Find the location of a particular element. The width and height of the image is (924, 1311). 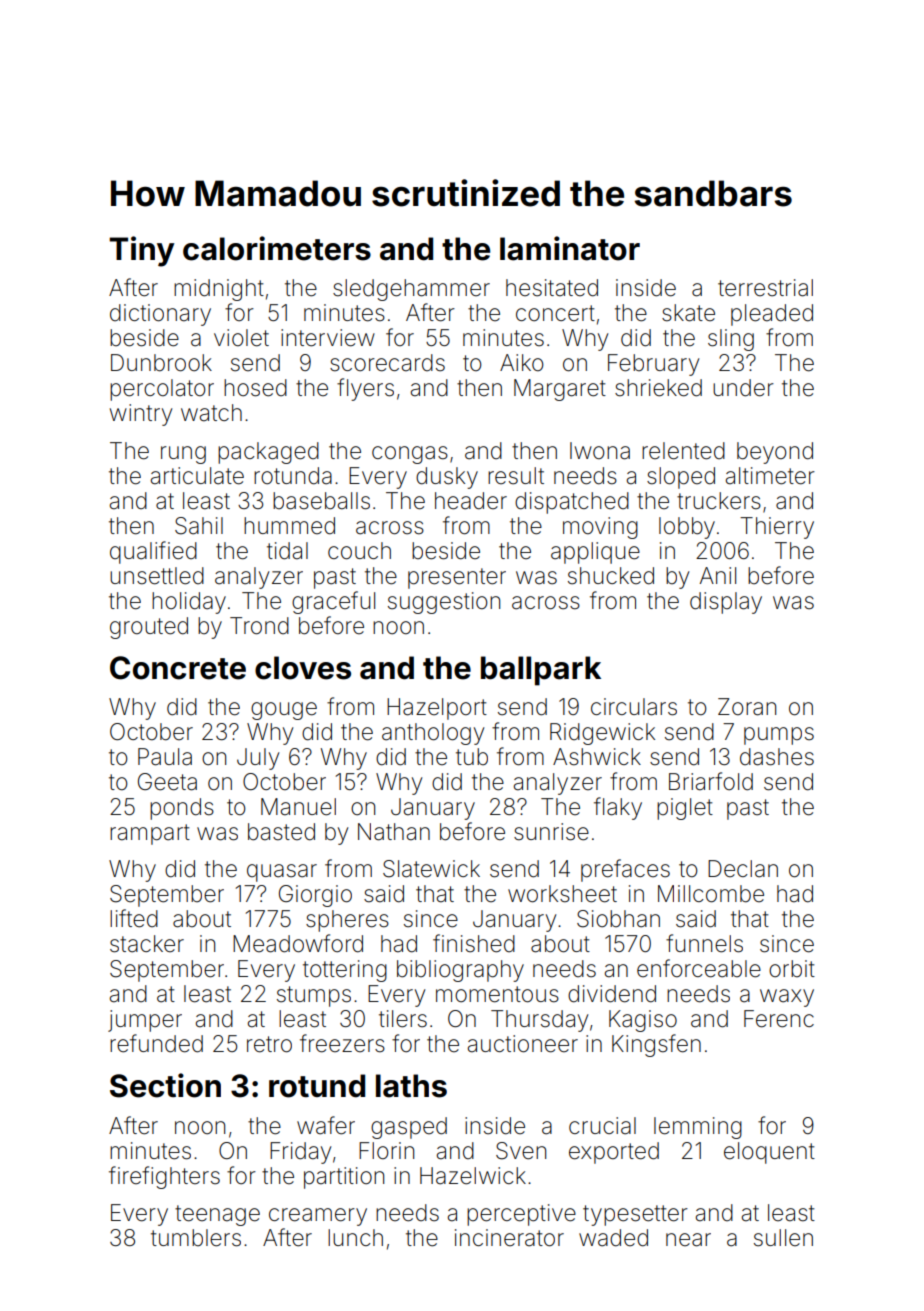

rung is located at coordinates (183, 455).
